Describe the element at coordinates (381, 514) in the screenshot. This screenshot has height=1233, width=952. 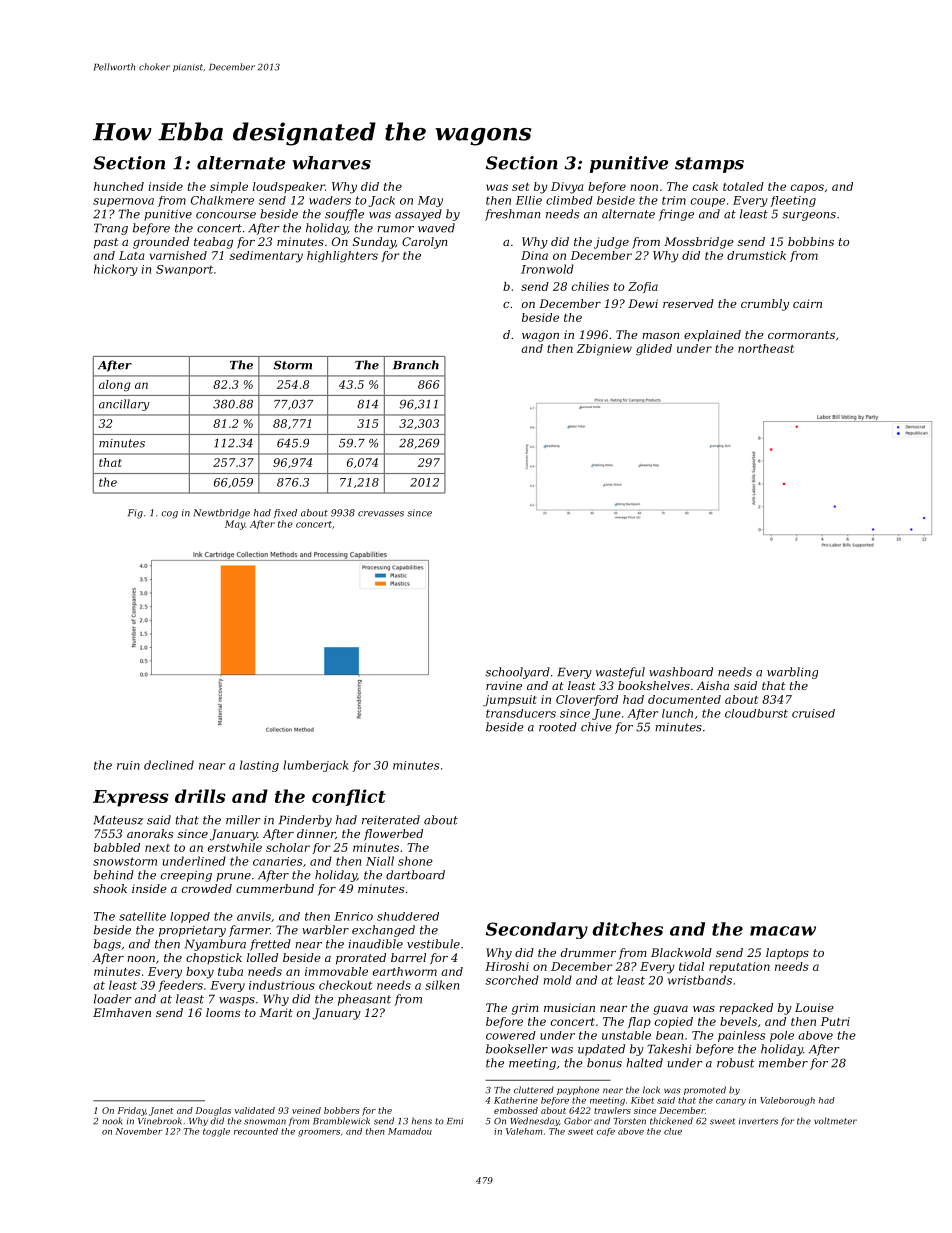
I see `crevasses` at that location.
